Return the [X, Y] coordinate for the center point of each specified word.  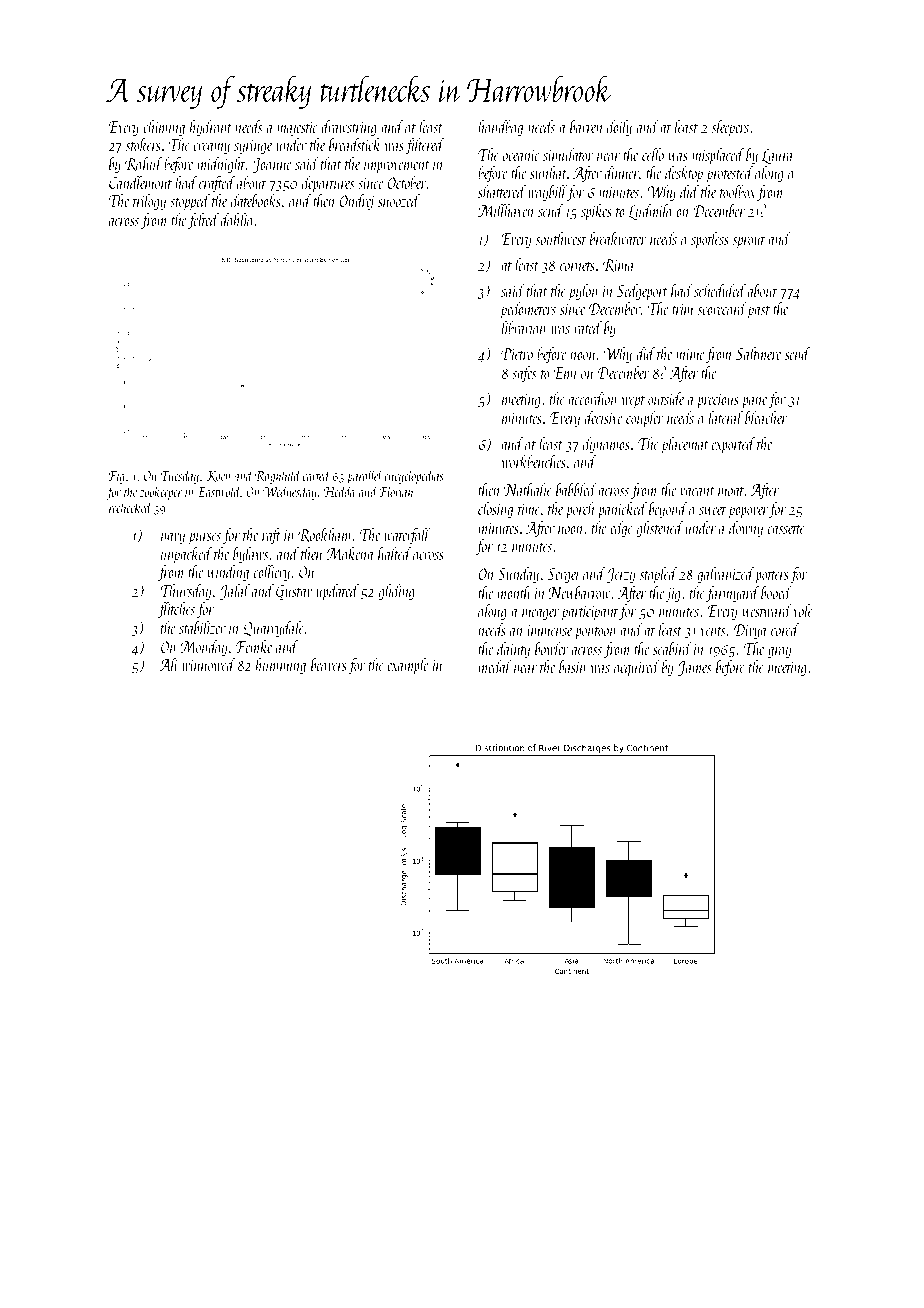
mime [690, 354]
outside [666, 398]
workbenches [534, 461]
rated [588, 327]
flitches [176, 610]
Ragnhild [278, 476]
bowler [552, 648]
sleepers [730, 128]
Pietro [517, 354]
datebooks [256, 200]
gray [780, 653]
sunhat [548, 172]
